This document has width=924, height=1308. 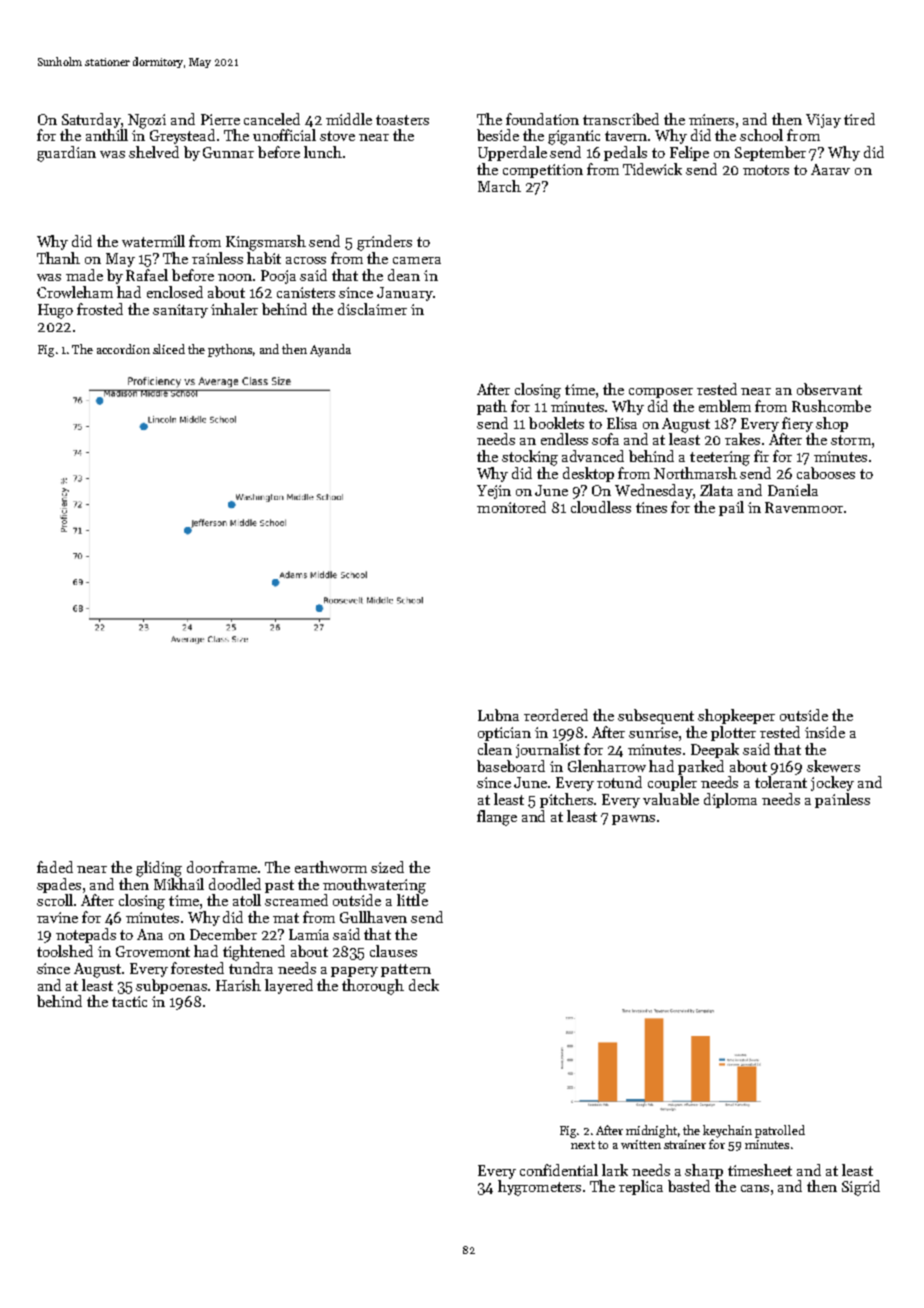 I want to click on keychain, so click(x=727, y=1131).
